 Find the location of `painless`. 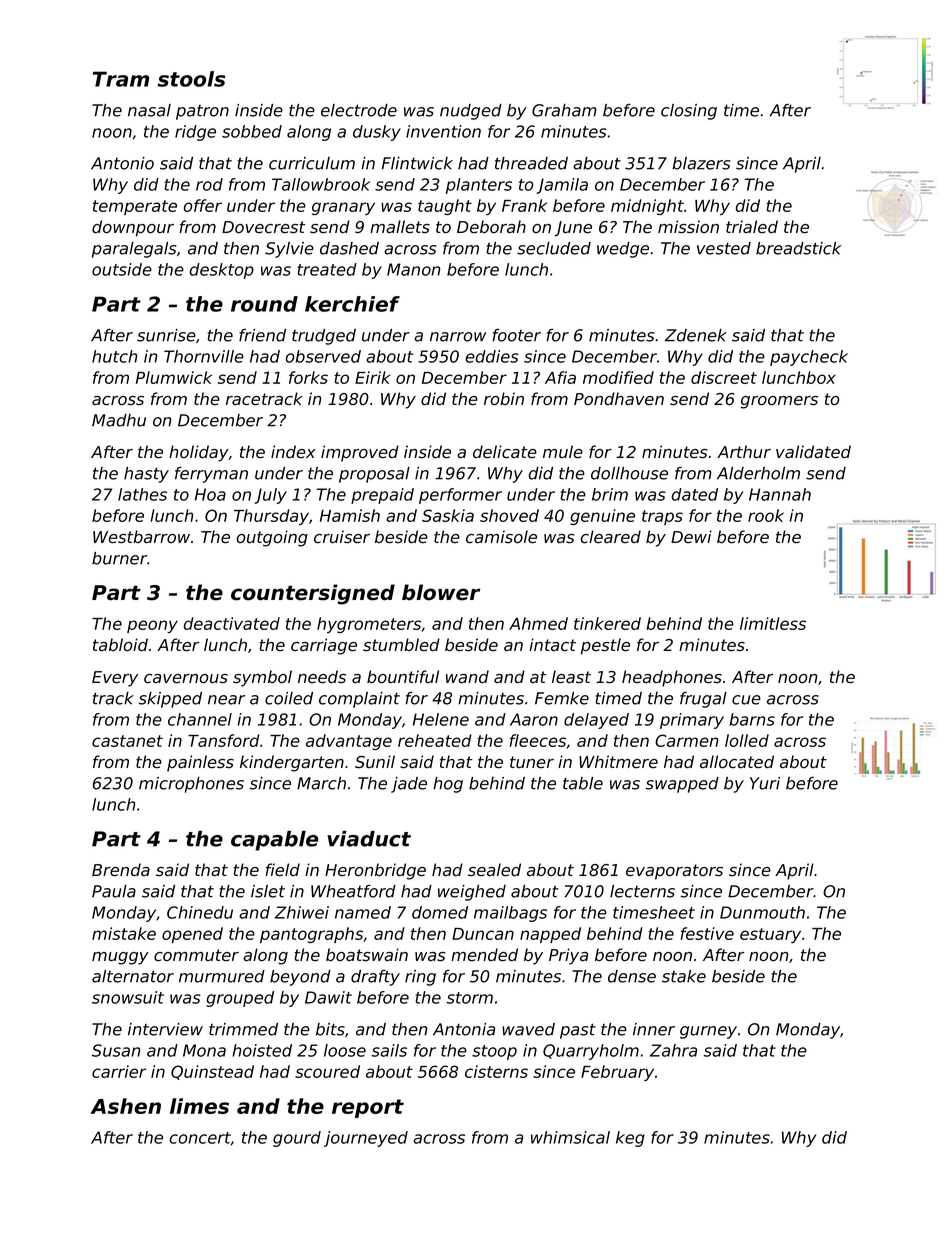

painless is located at coordinates (200, 763).
